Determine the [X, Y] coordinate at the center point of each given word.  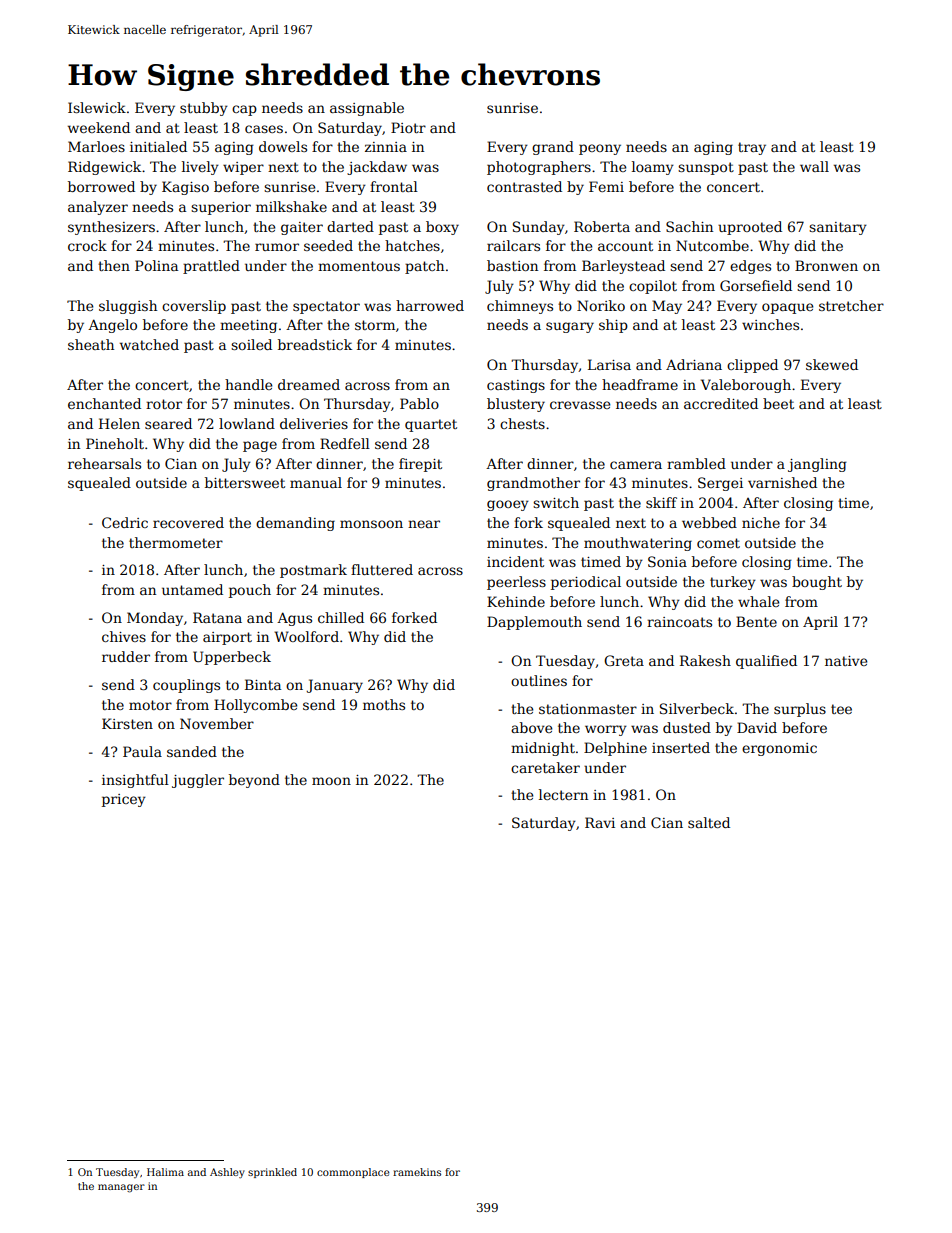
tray [752, 148]
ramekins [417, 1172]
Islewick [97, 107]
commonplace [353, 1173]
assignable [367, 109]
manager [121, 1188]
